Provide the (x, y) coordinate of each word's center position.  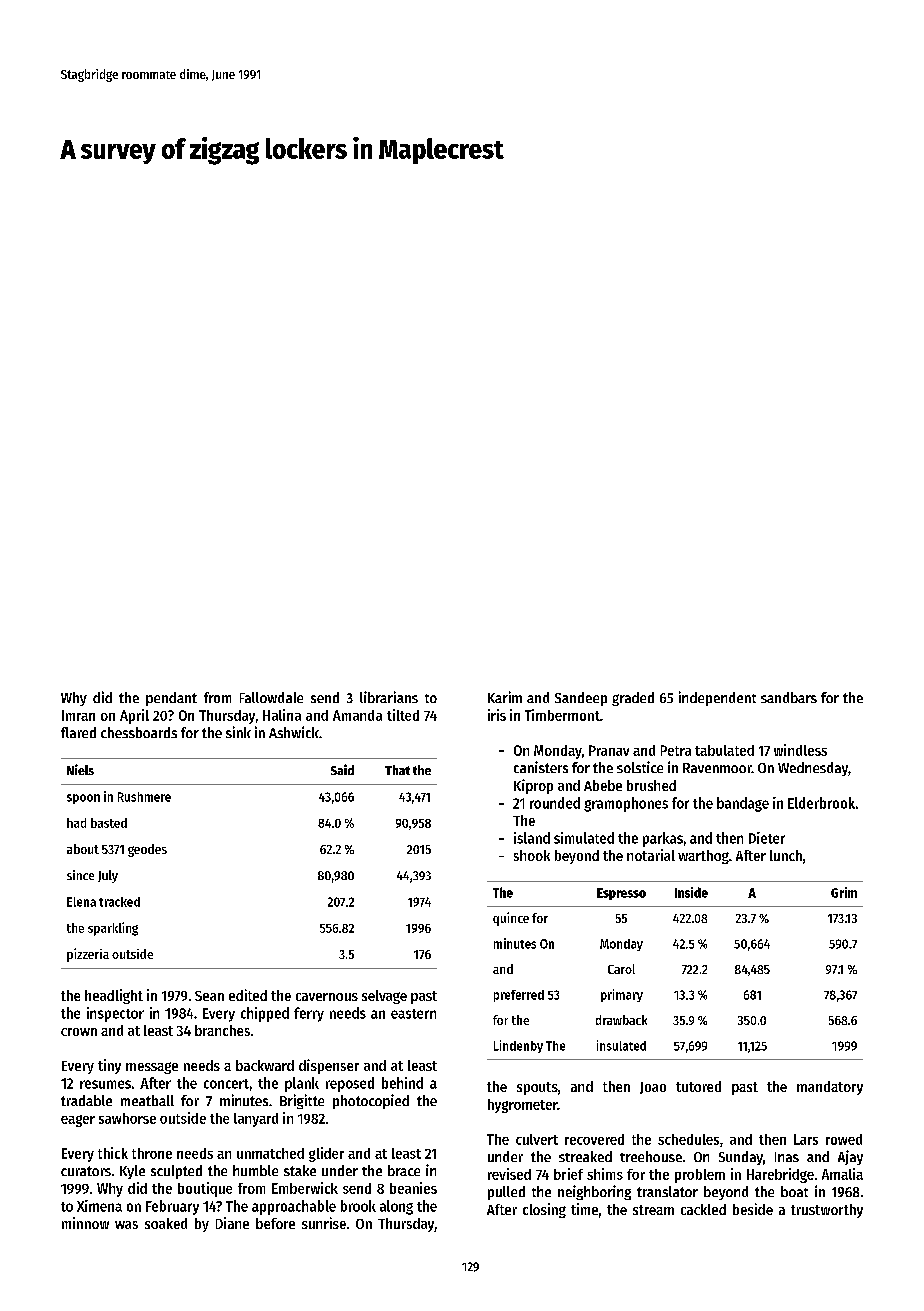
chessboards (139, 732)
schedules (688, 1139)
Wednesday (813, 769)
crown (79, 1032)
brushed (651, 785)
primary (622, 995)
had (76, 823)
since (80, 875)
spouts (537, 1088)
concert (226, 1084)
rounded (555, 803)
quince (511, 919)
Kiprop (533, 786)
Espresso (621, 894)
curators (86, 1171)
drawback (621, 1020)
